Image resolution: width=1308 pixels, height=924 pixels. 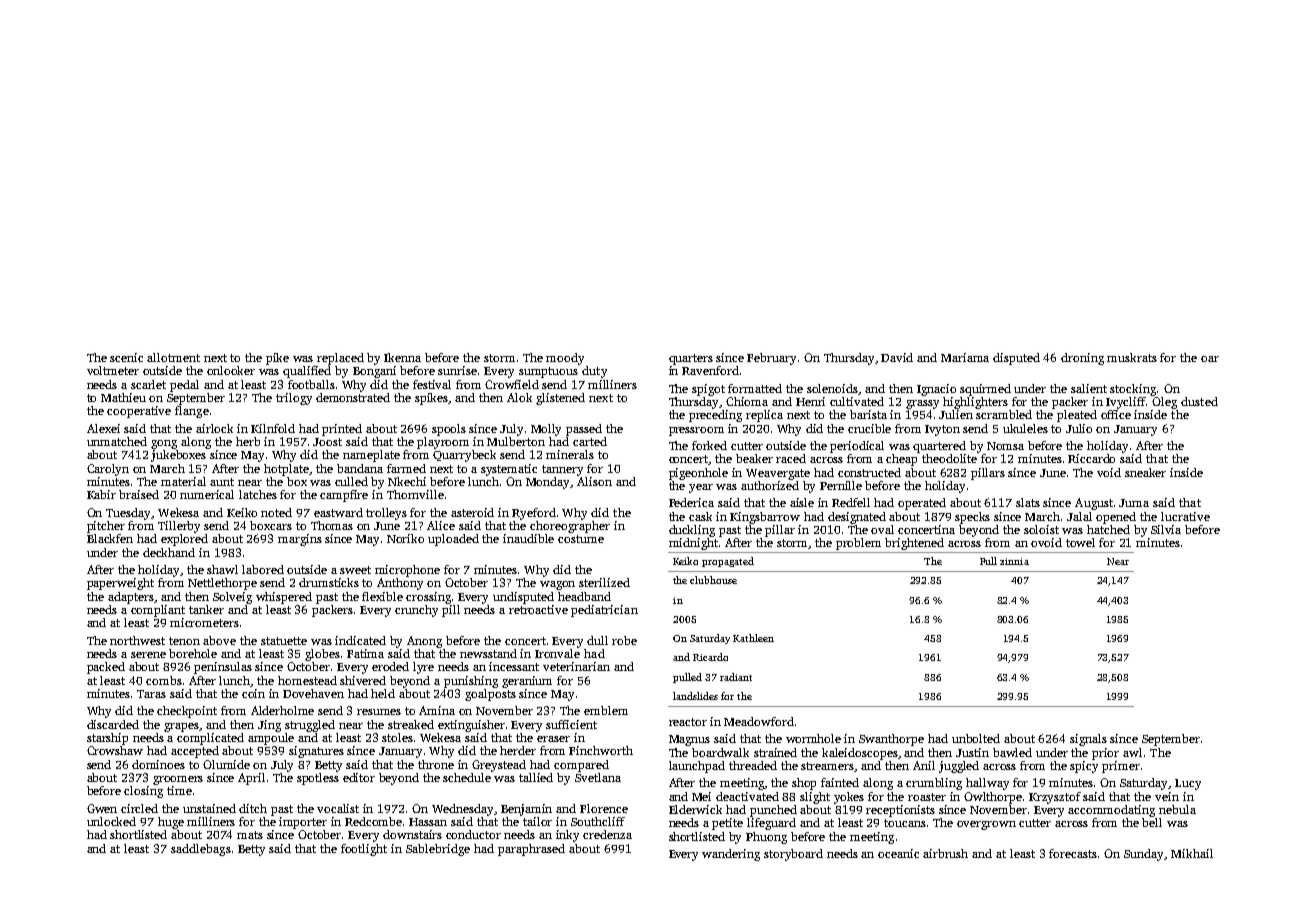 What do you see at coordinates (1105, 754) in the document?
I see `prior` at bounding box center [1105, 754].
